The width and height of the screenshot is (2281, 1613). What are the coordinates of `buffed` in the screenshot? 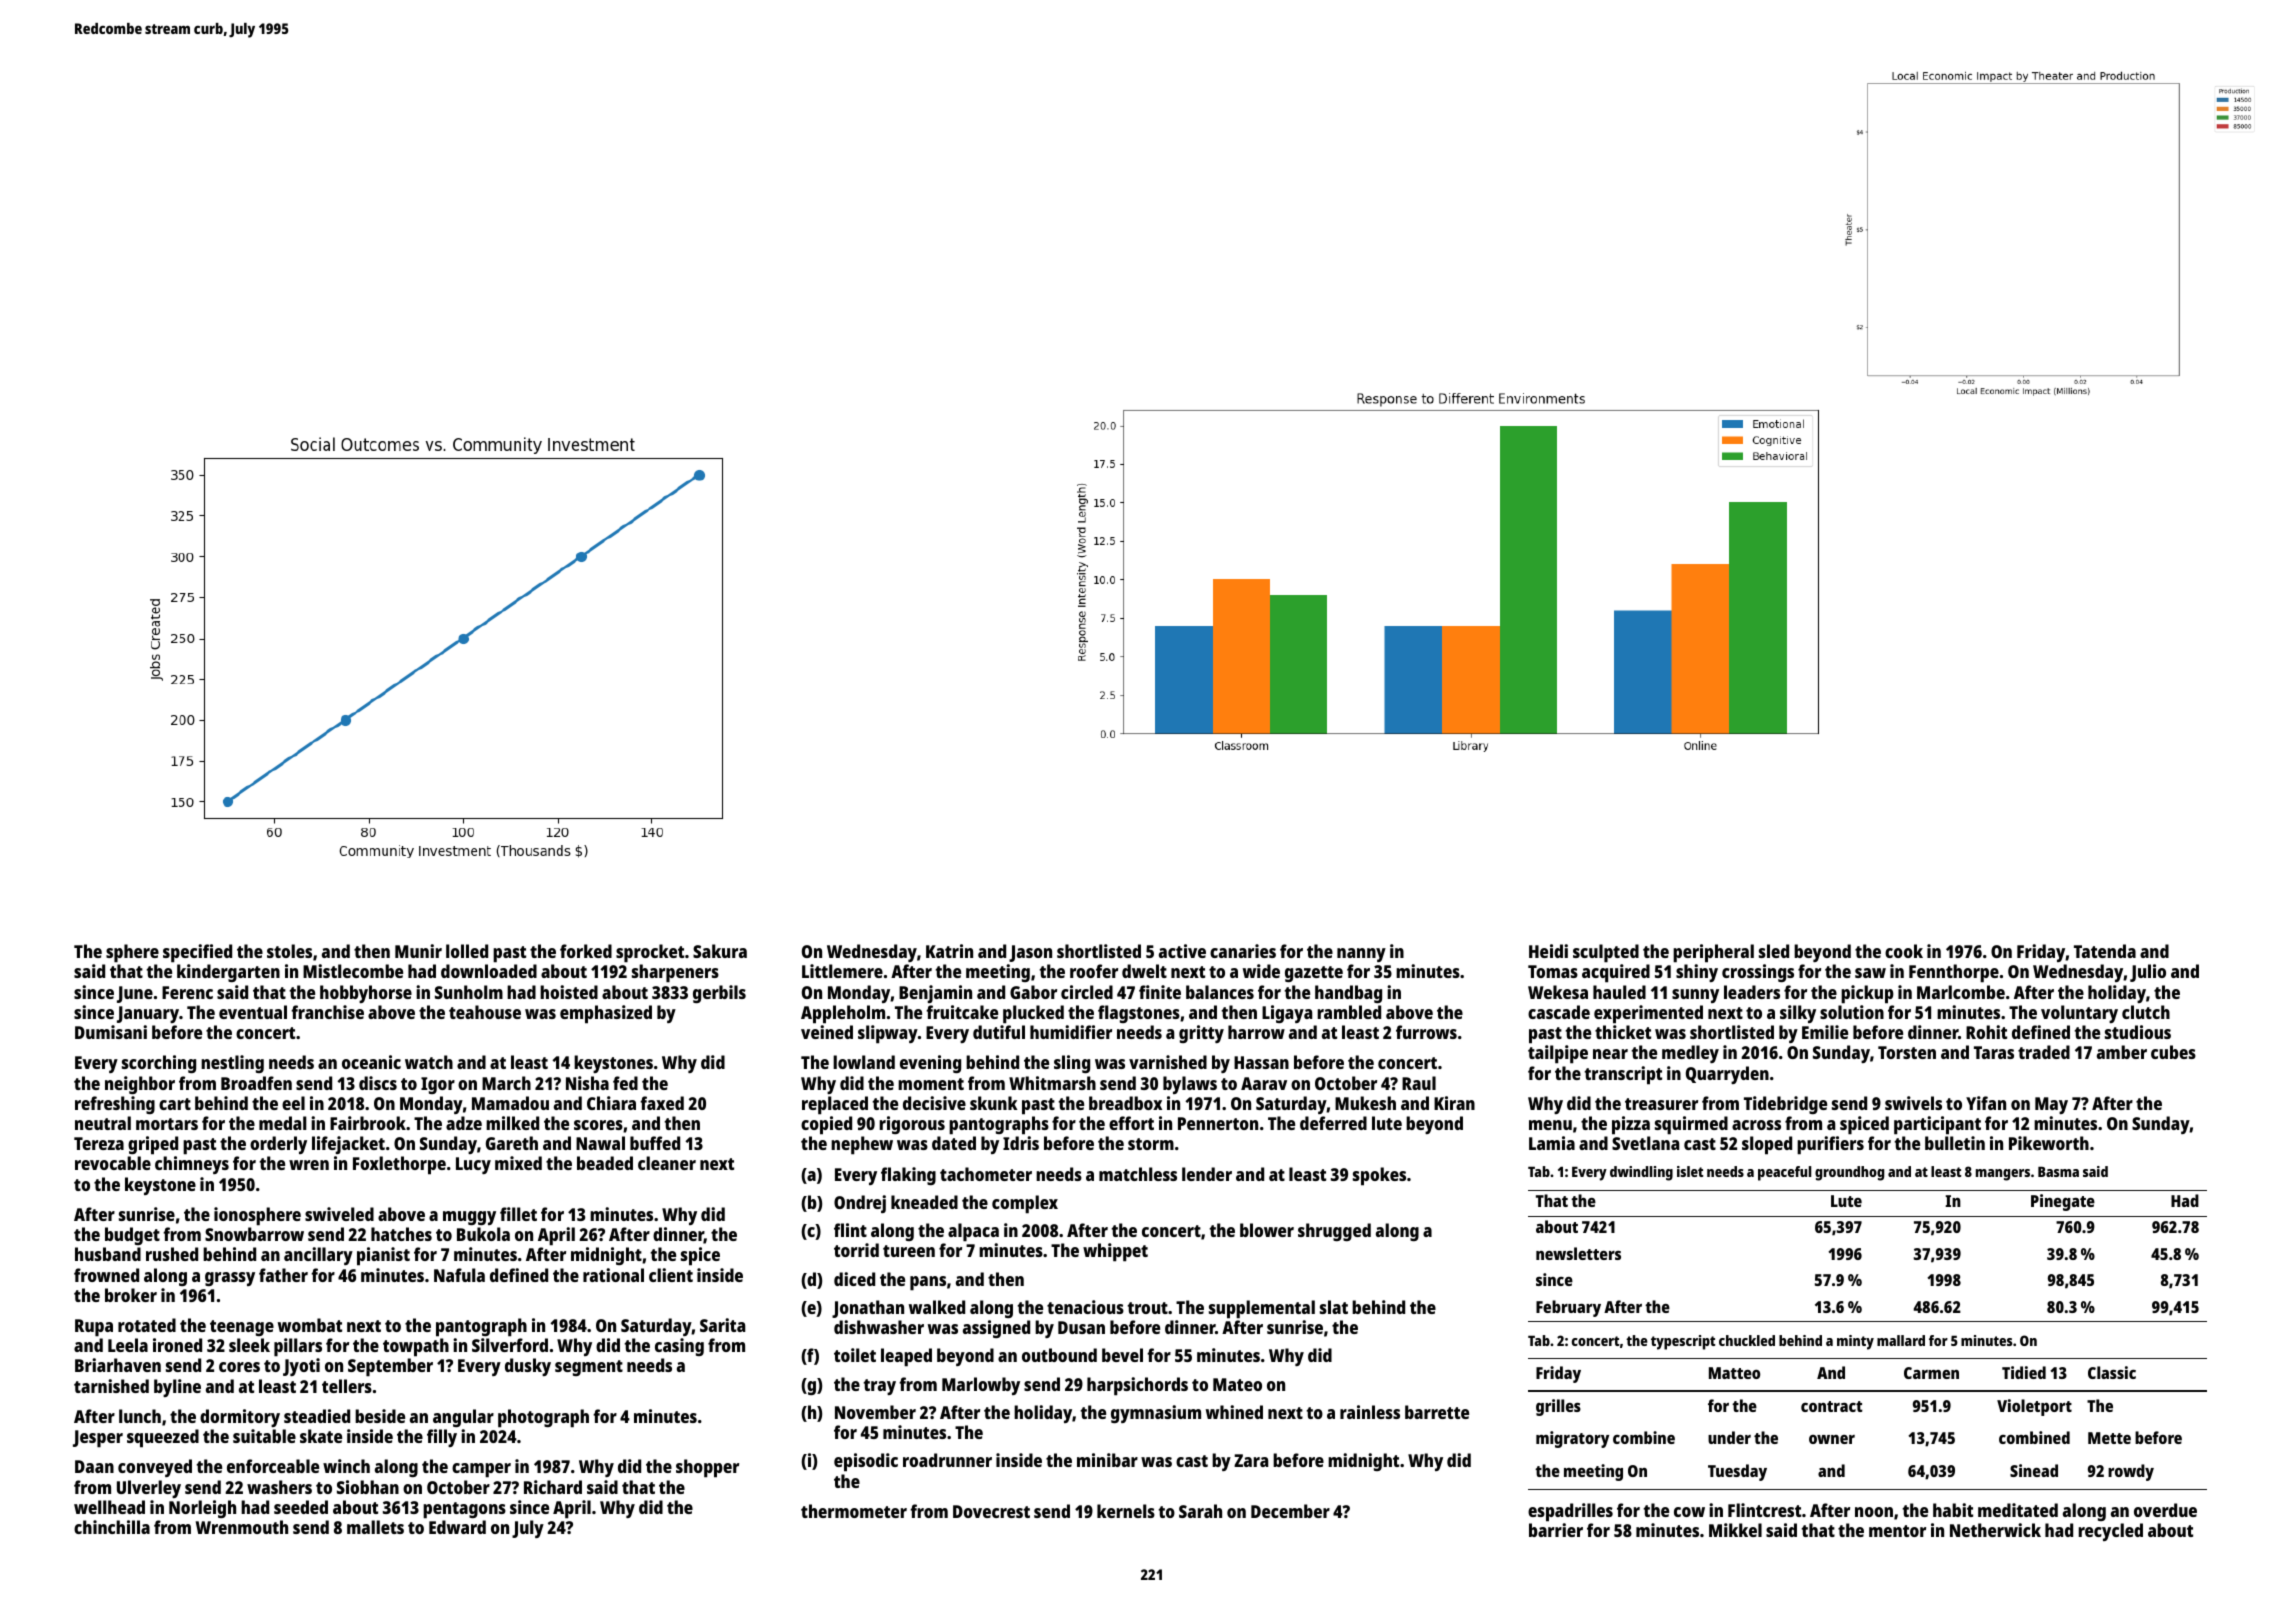 It's located at (655, 1143).
